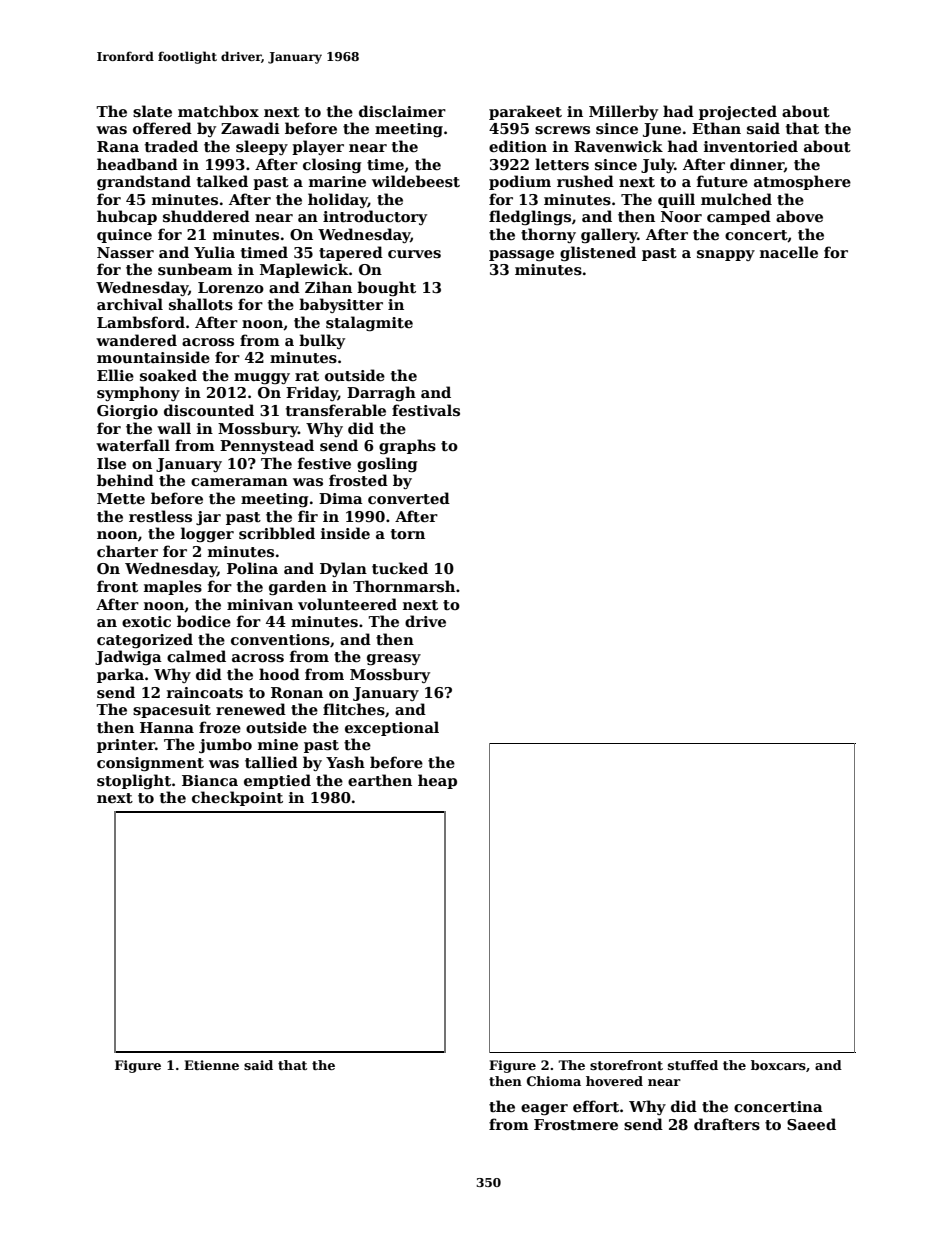 The width and height of the document is (952, 1233). I want to click on parakeet, so click(525, 112).
